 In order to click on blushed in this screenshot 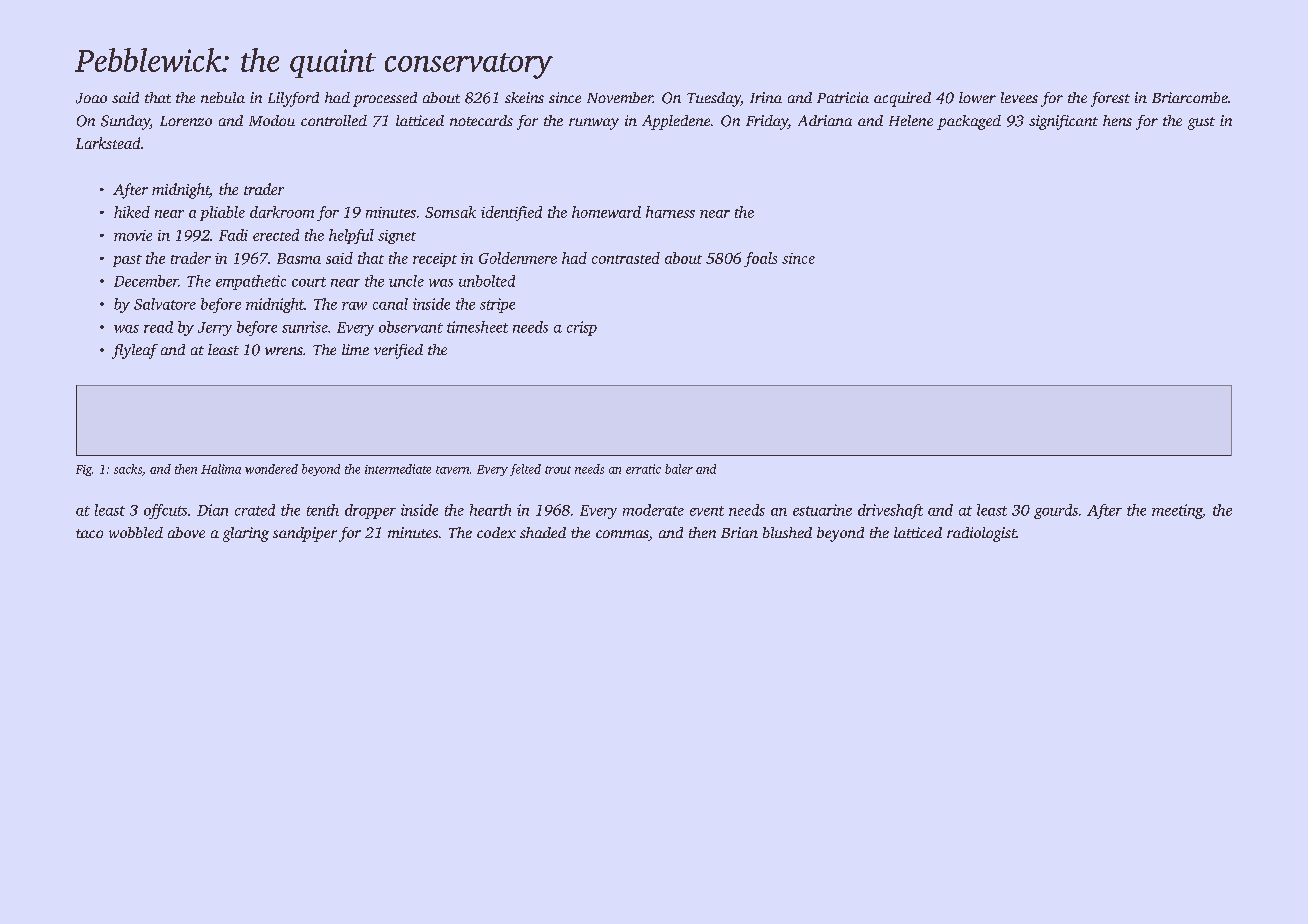, I will do `click(787, 532)`.
